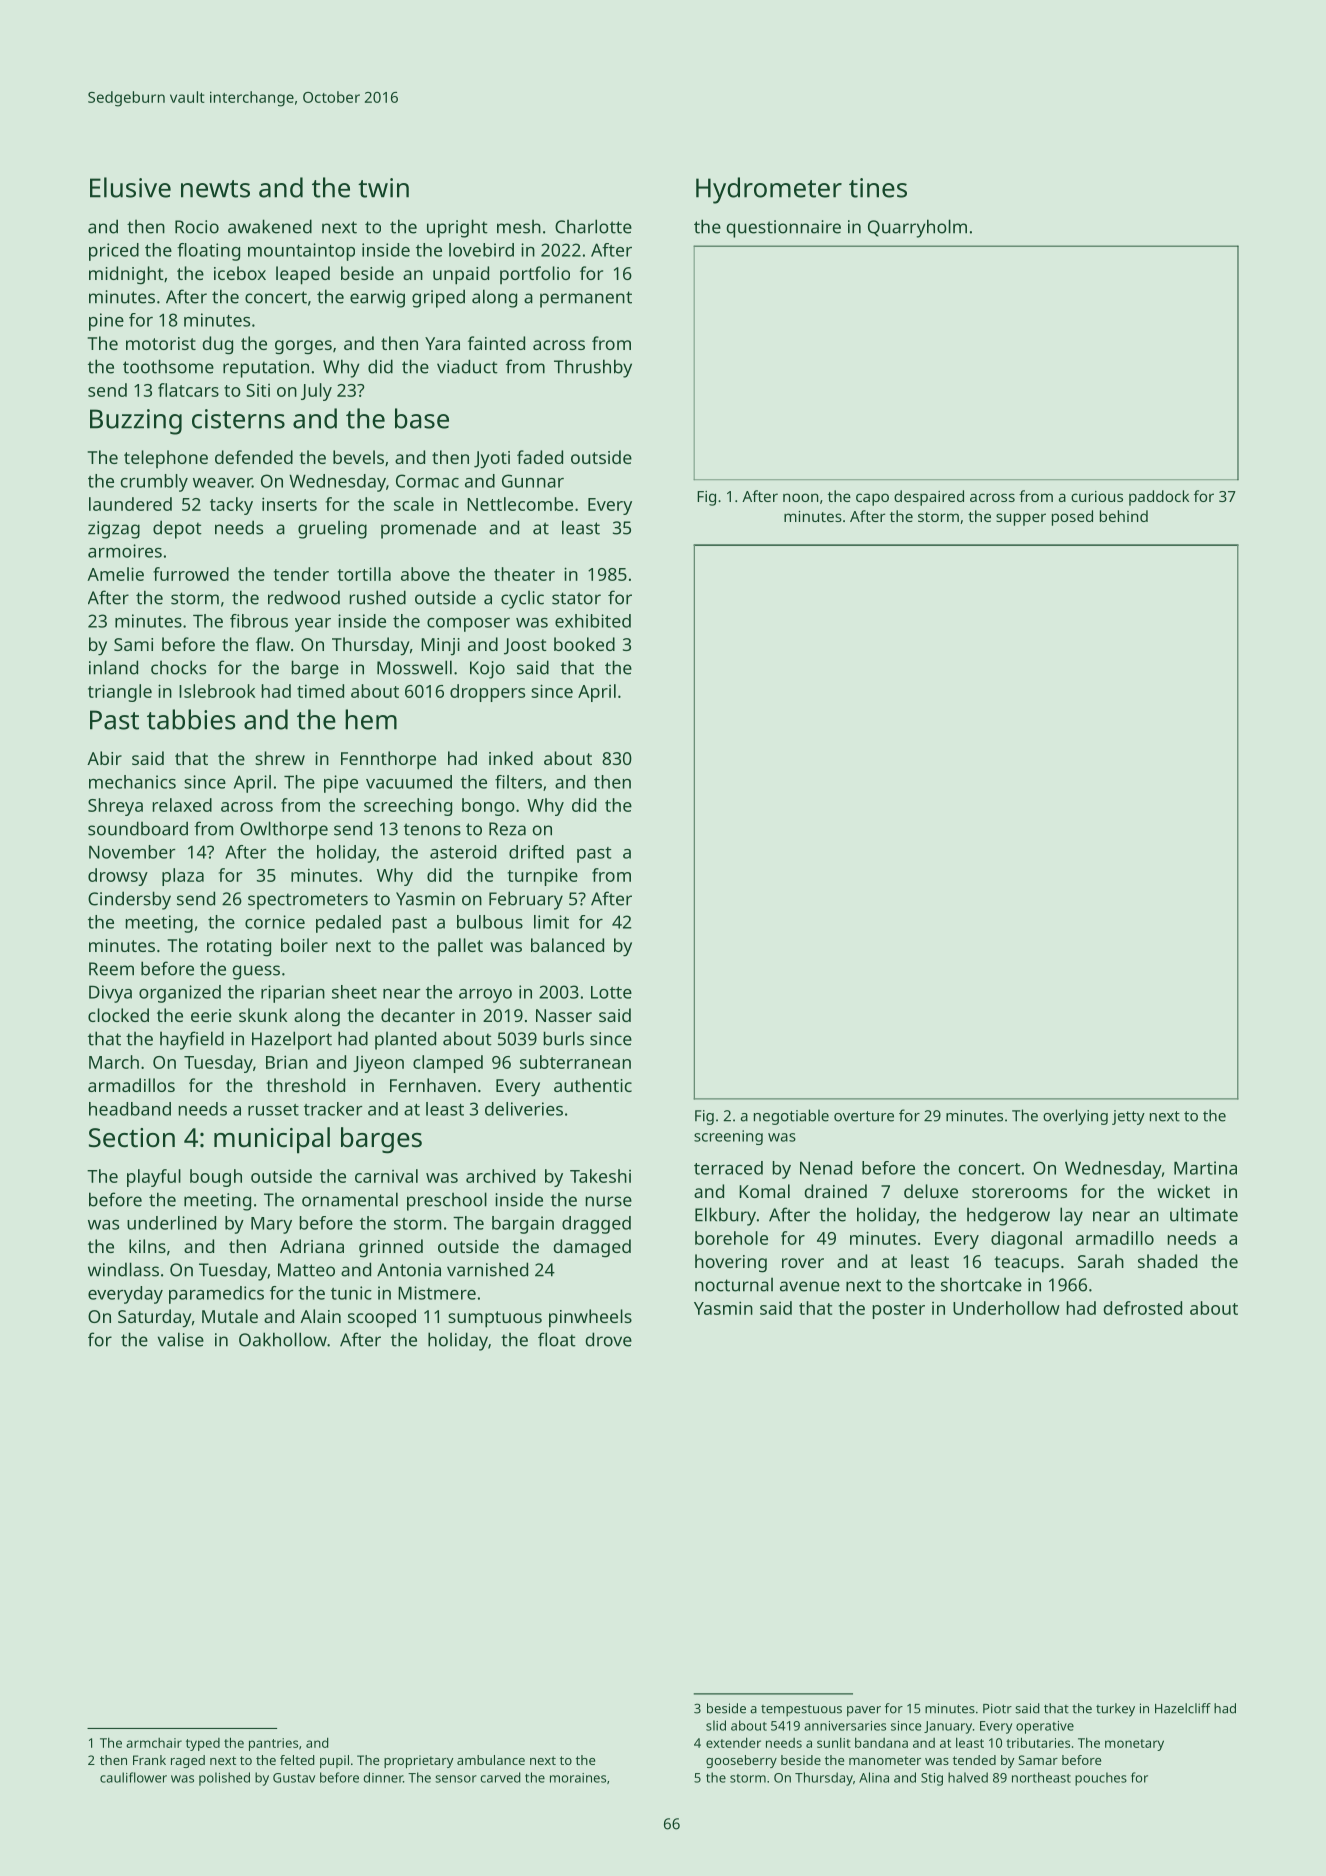  Describe the element at coordinates (564, 1015) in the page. I see `Nasser` at that location.
